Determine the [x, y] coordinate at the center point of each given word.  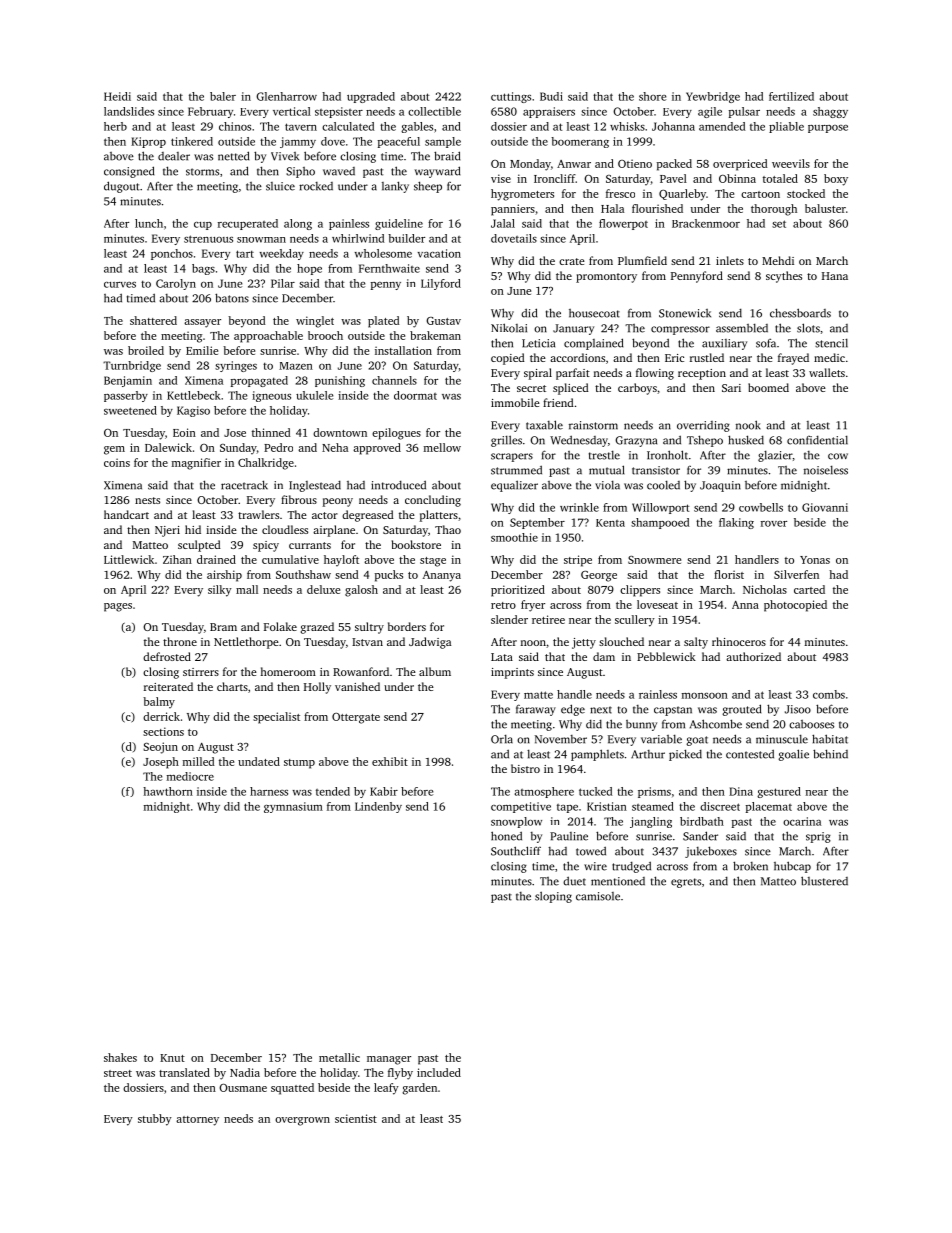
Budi [551, 96]
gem [114, 450]
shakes [120, 1057]
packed [674, 165]
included [439, 1072]
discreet [720, 806]
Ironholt [667, 455]
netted [233, 156]
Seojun [160, 748]
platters [439, 516]
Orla [502, 739]
